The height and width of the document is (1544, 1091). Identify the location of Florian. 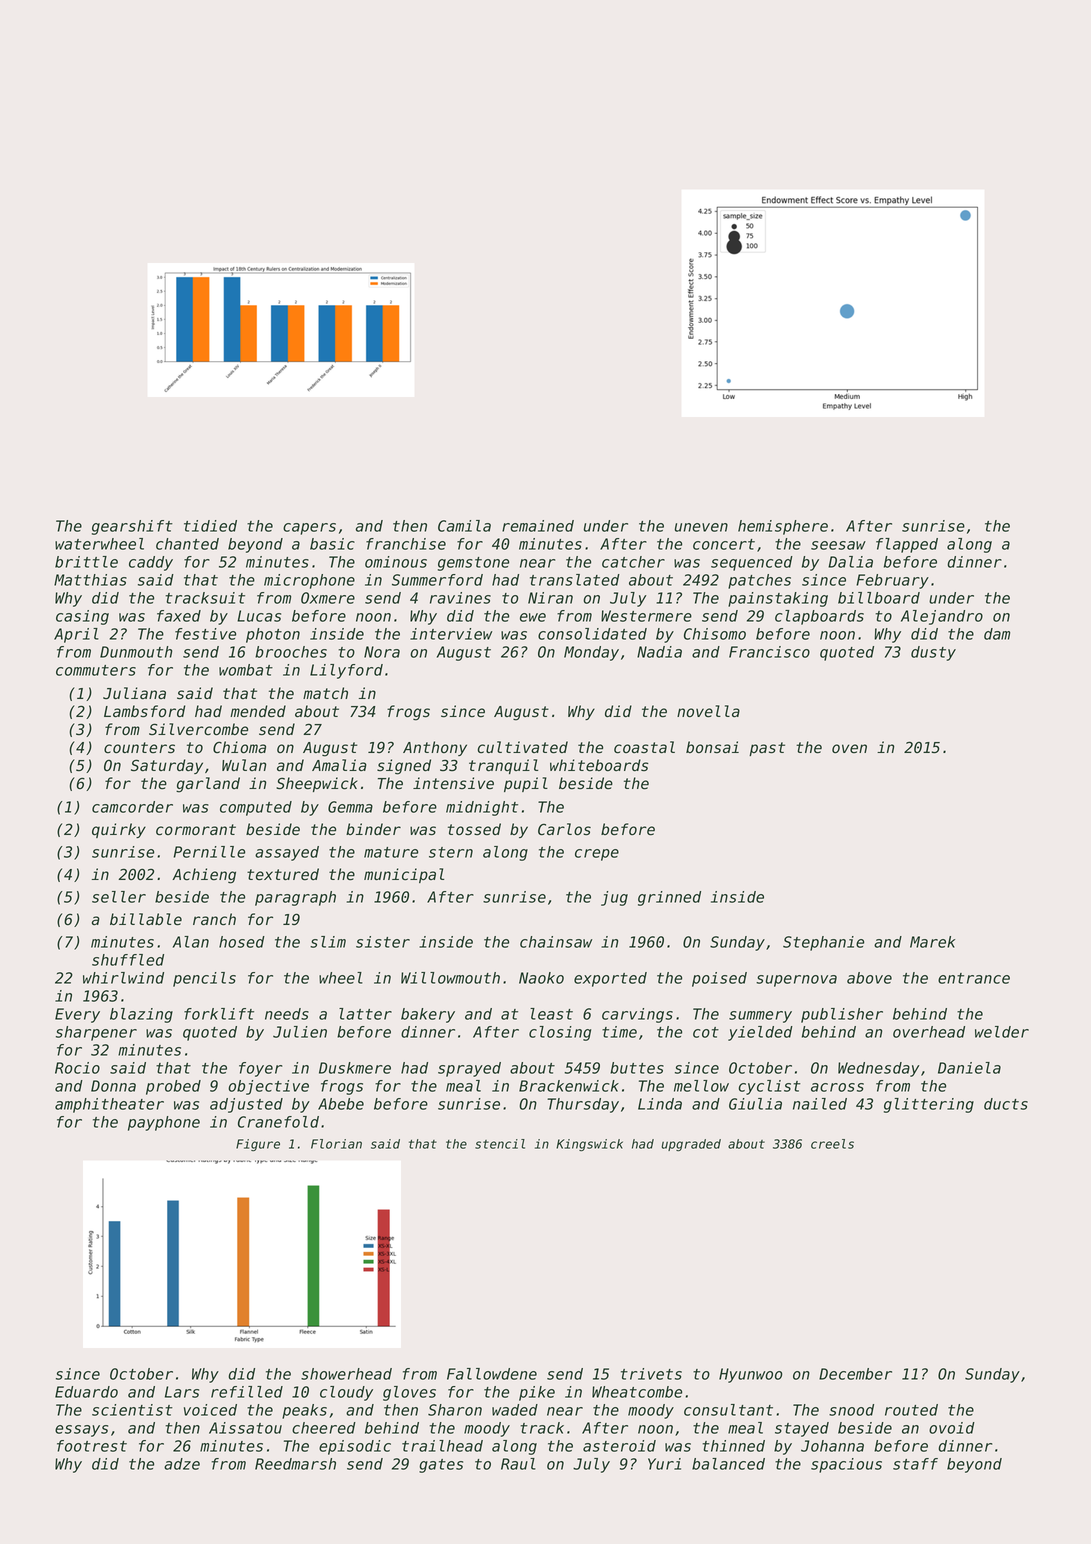
(336, 1144).
